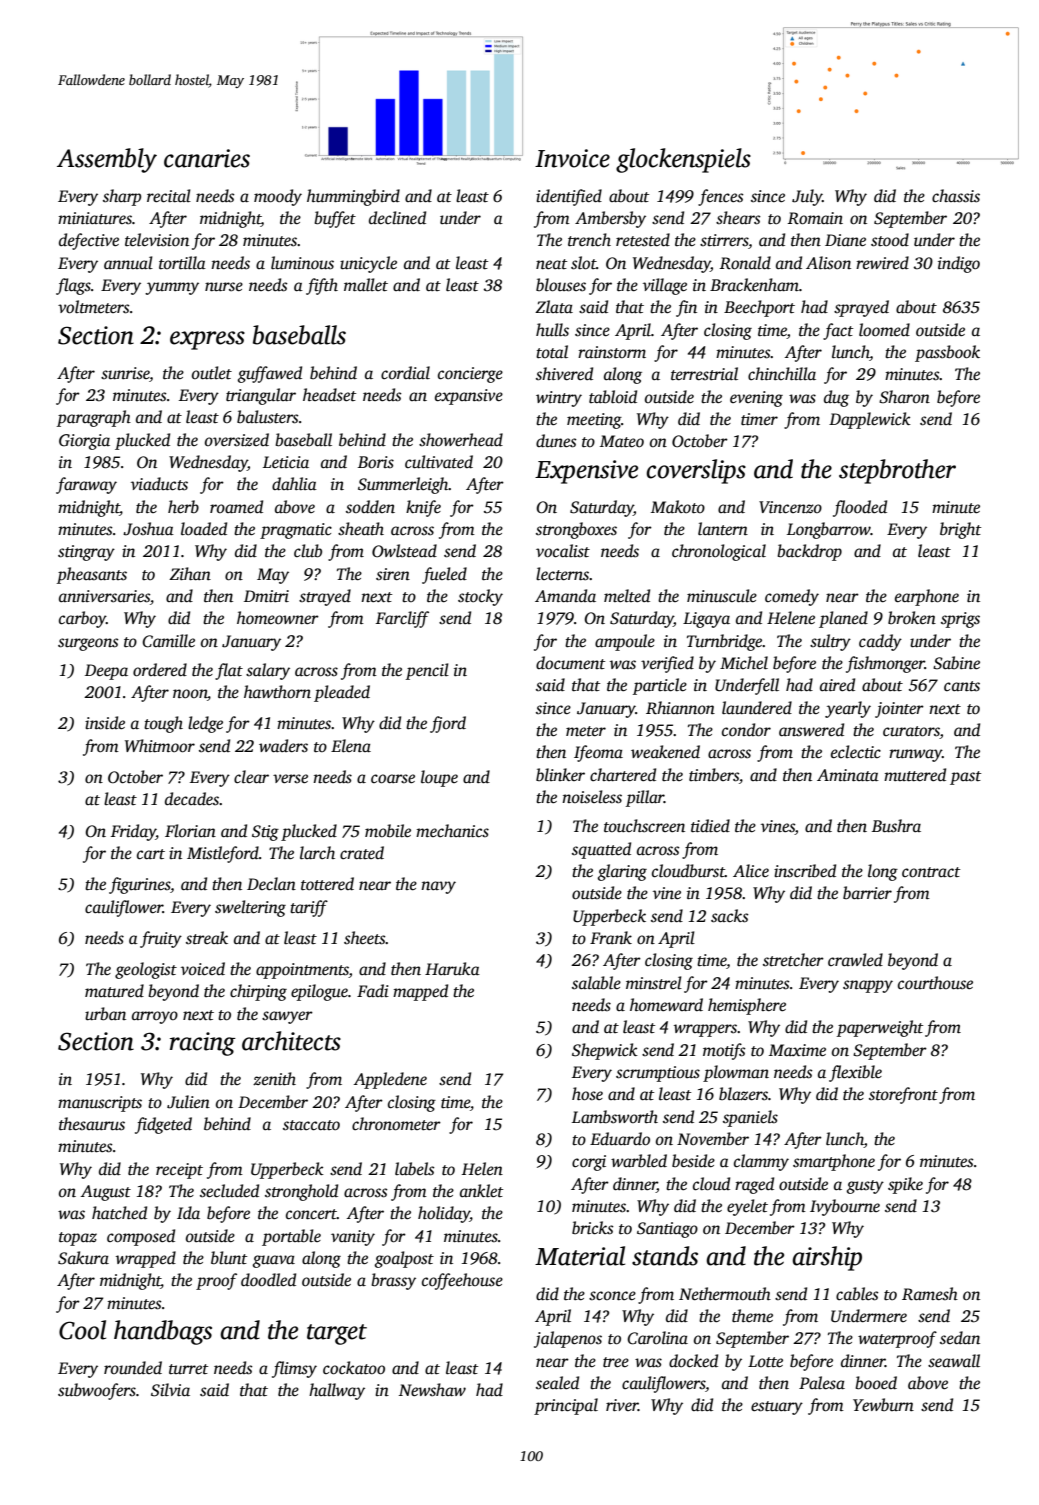 This screenshot has width=1039, height=1505. What do you see at coordinates (790, 507) in the screenshot?
I see `Vincenzo` at bounding box center [790, 507].
